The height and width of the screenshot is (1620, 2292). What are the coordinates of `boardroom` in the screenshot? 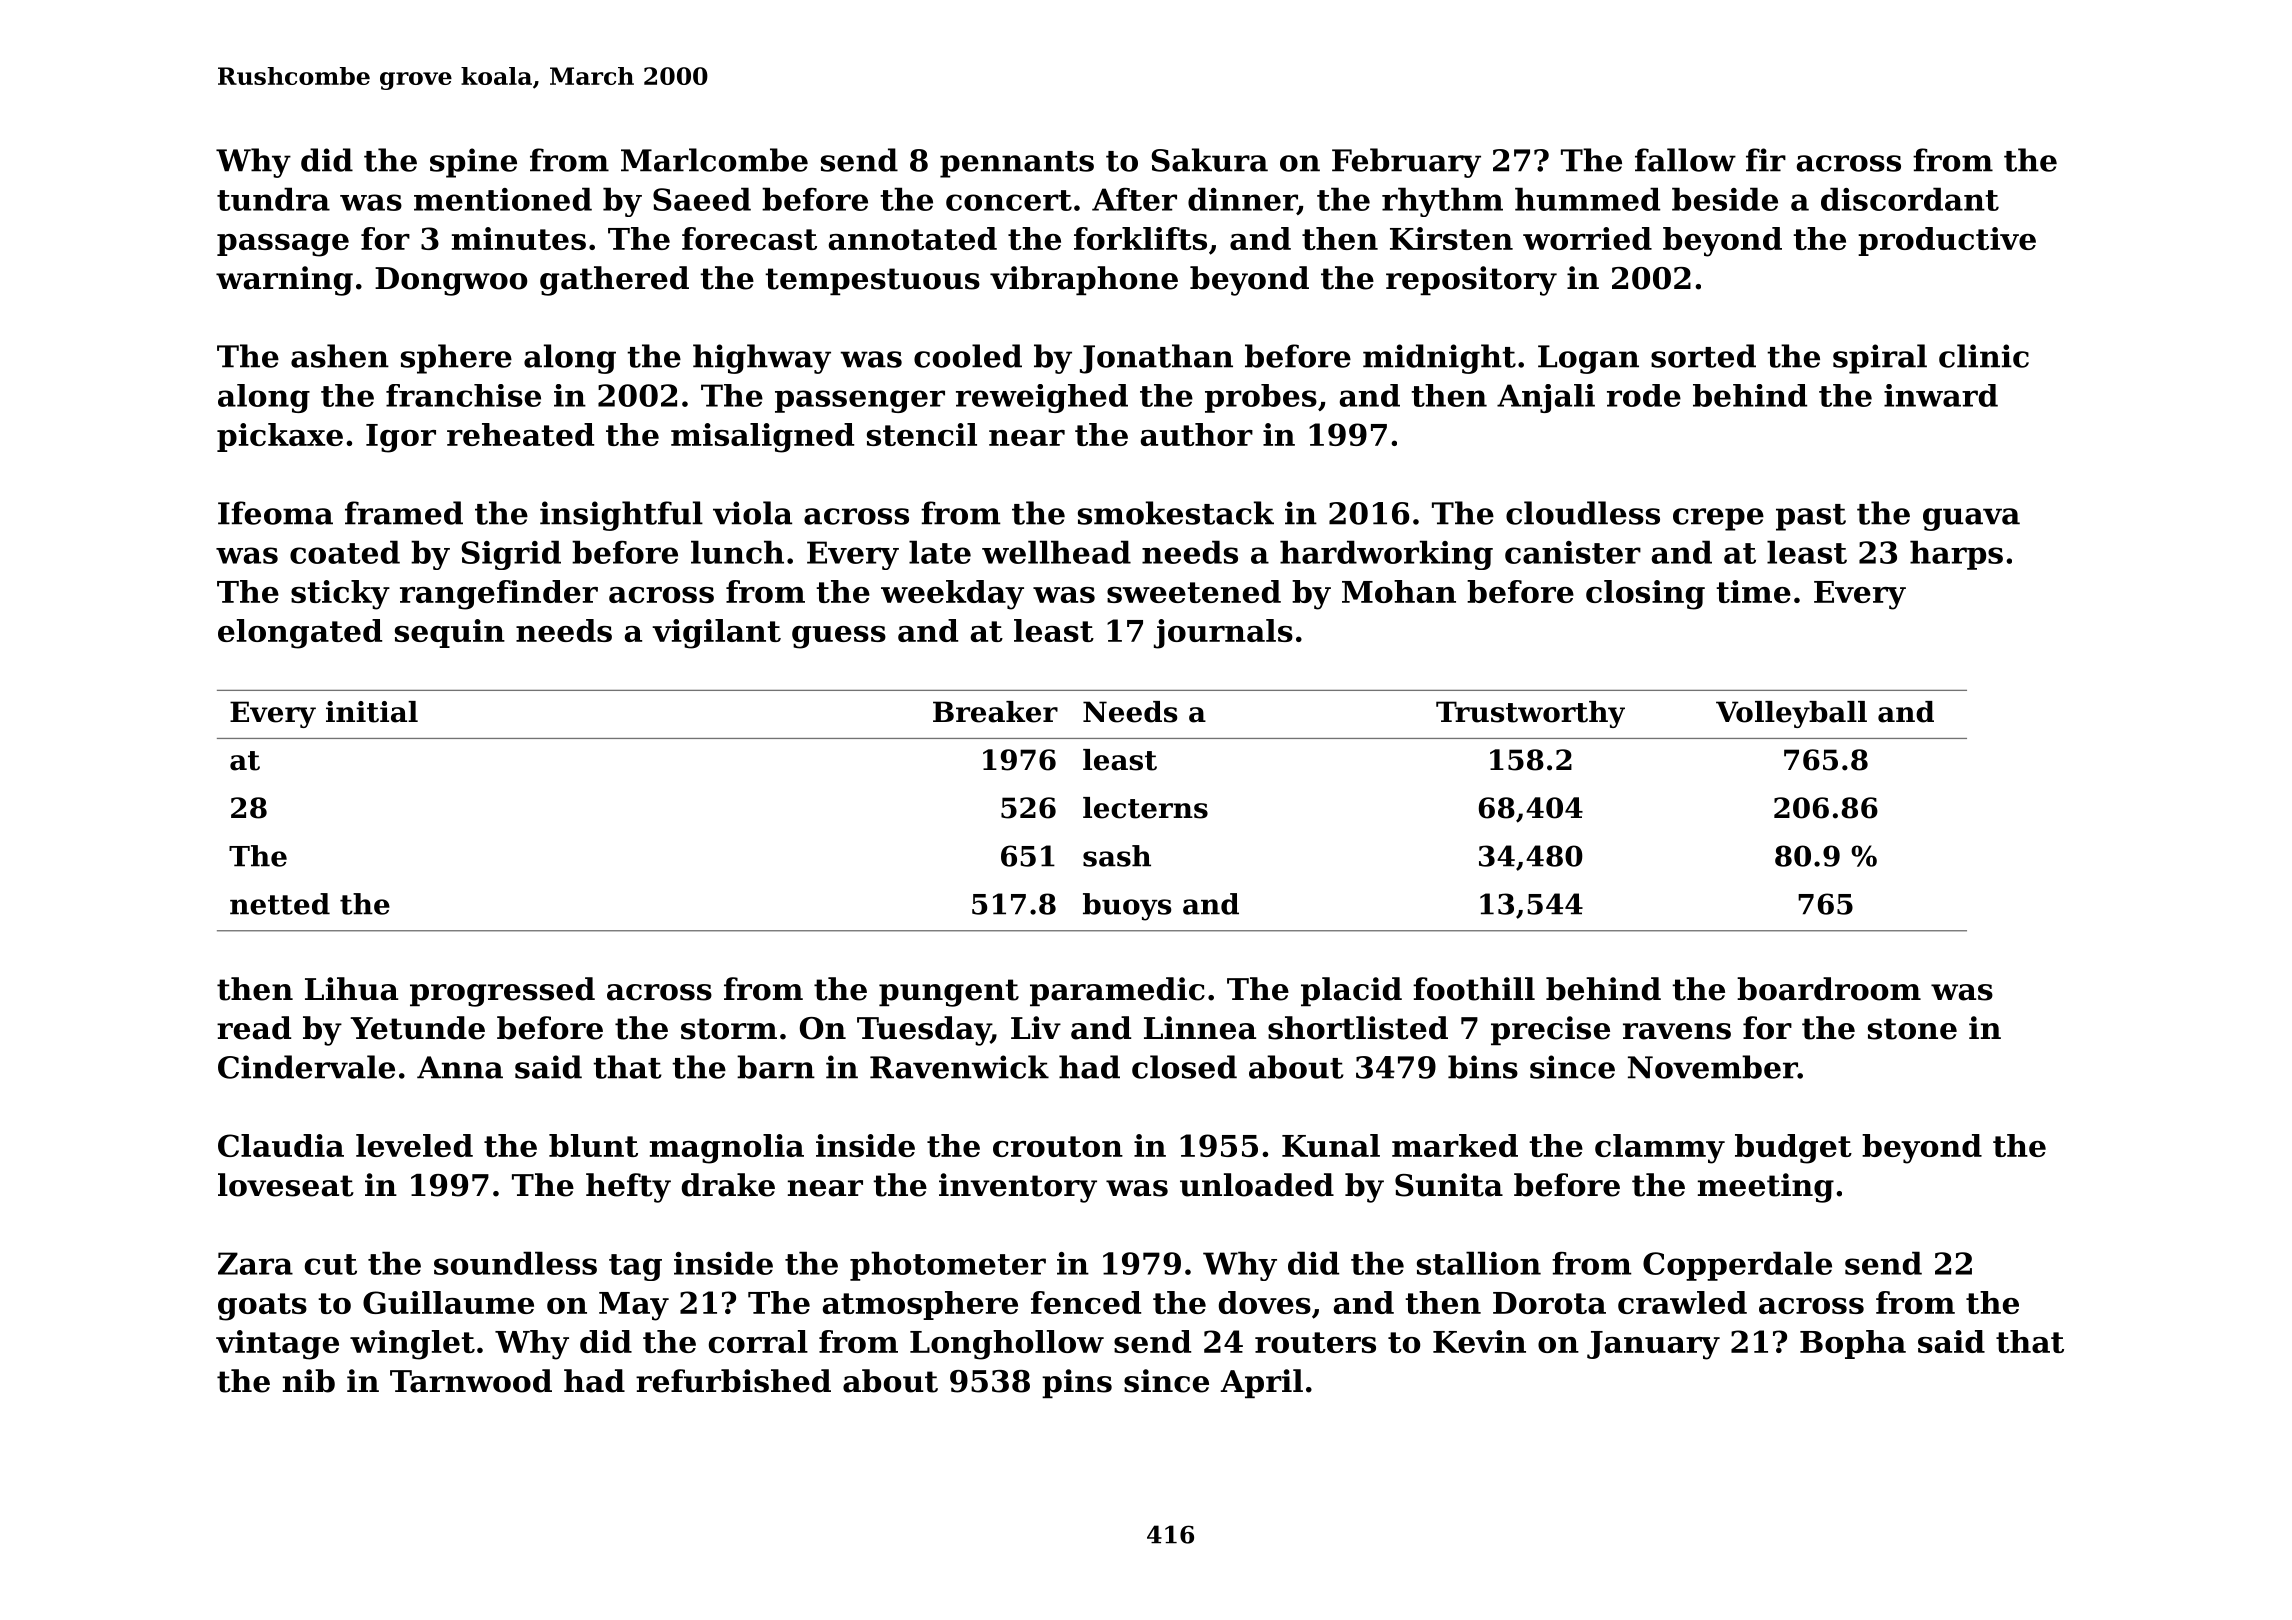 It's located at (1829, 989).
